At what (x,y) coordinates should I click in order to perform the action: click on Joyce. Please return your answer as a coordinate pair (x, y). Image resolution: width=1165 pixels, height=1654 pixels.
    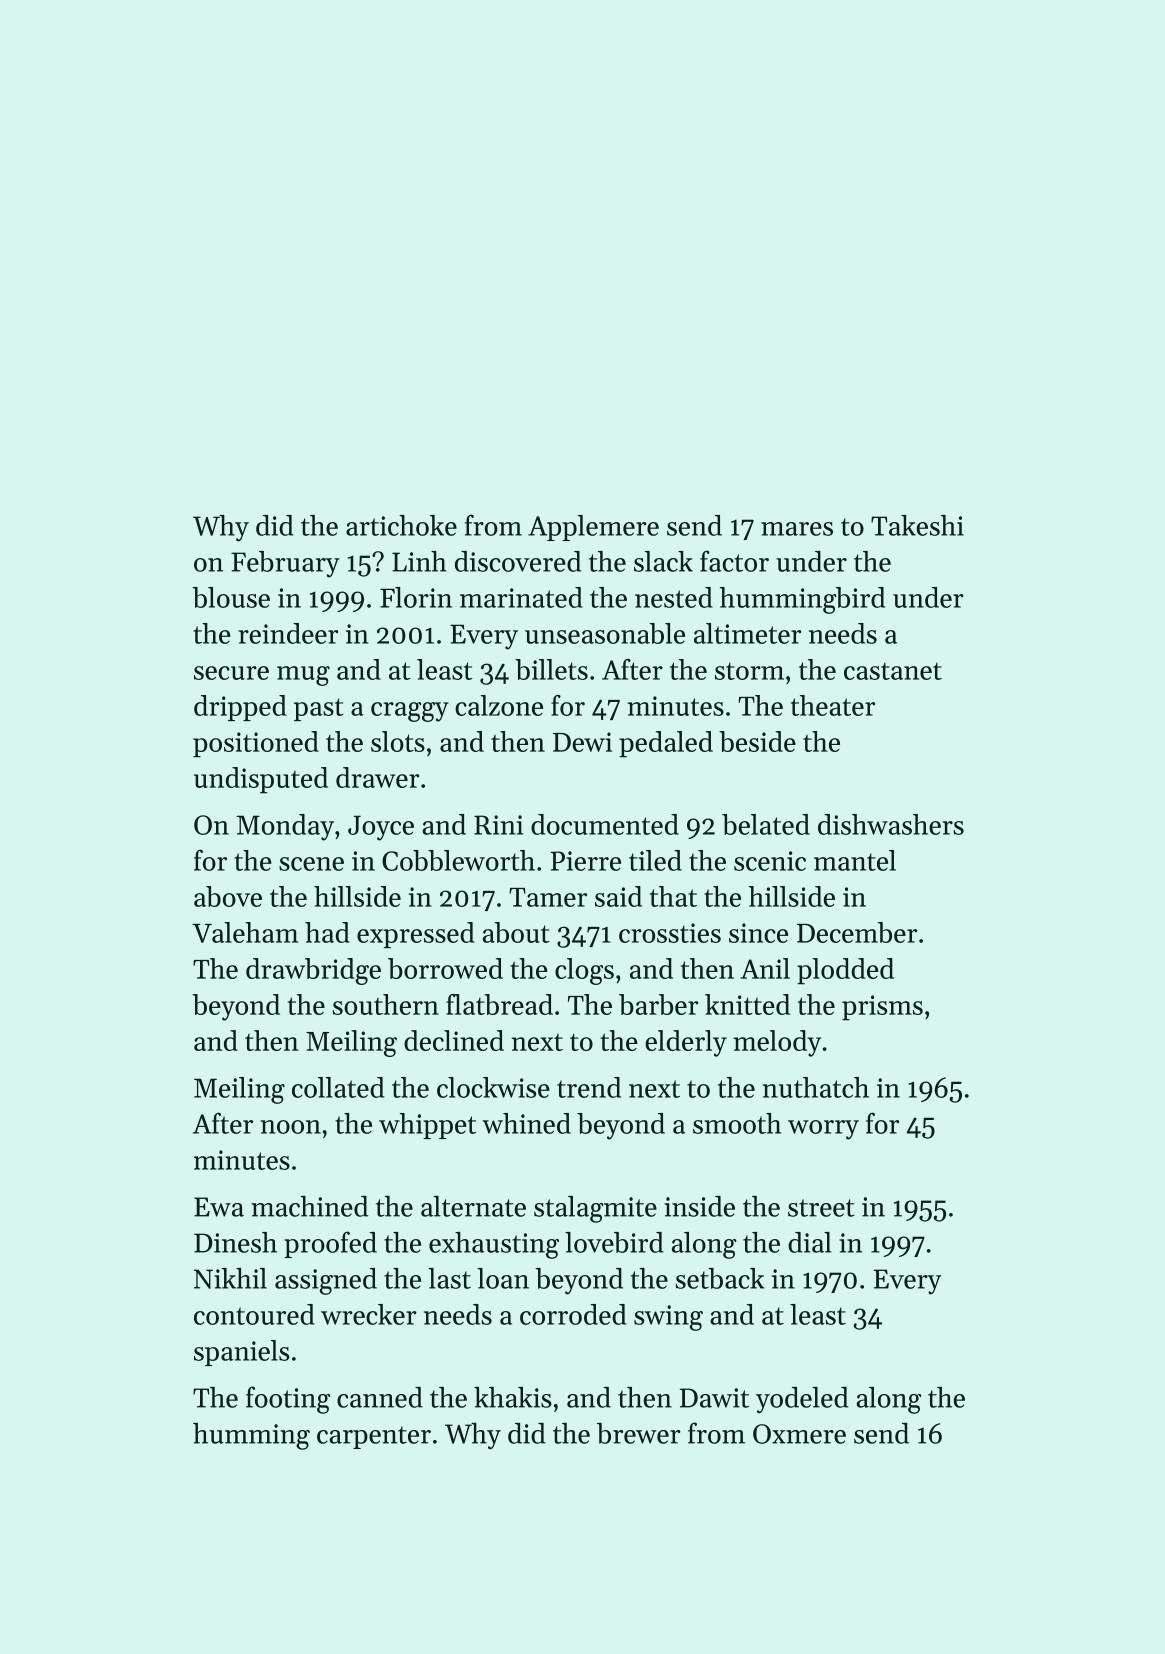
    Looking at the image, I should click on (381, 828).
